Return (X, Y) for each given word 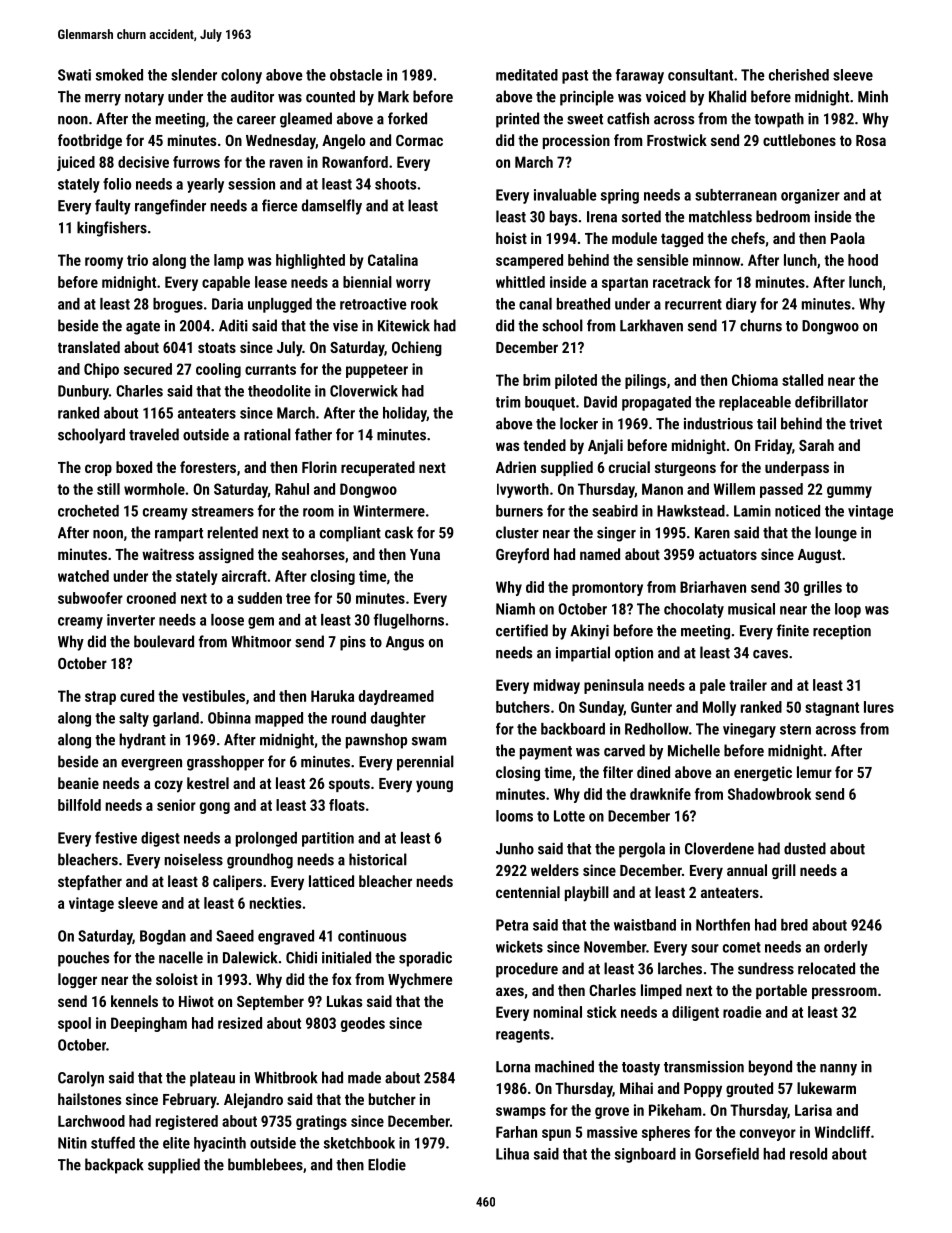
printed (517, 120)
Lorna (513, 1067)
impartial (583, 654)
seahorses (313, 554)
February (190, 1101)
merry (103, 100)
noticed (797, 511)
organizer (810, 196)
